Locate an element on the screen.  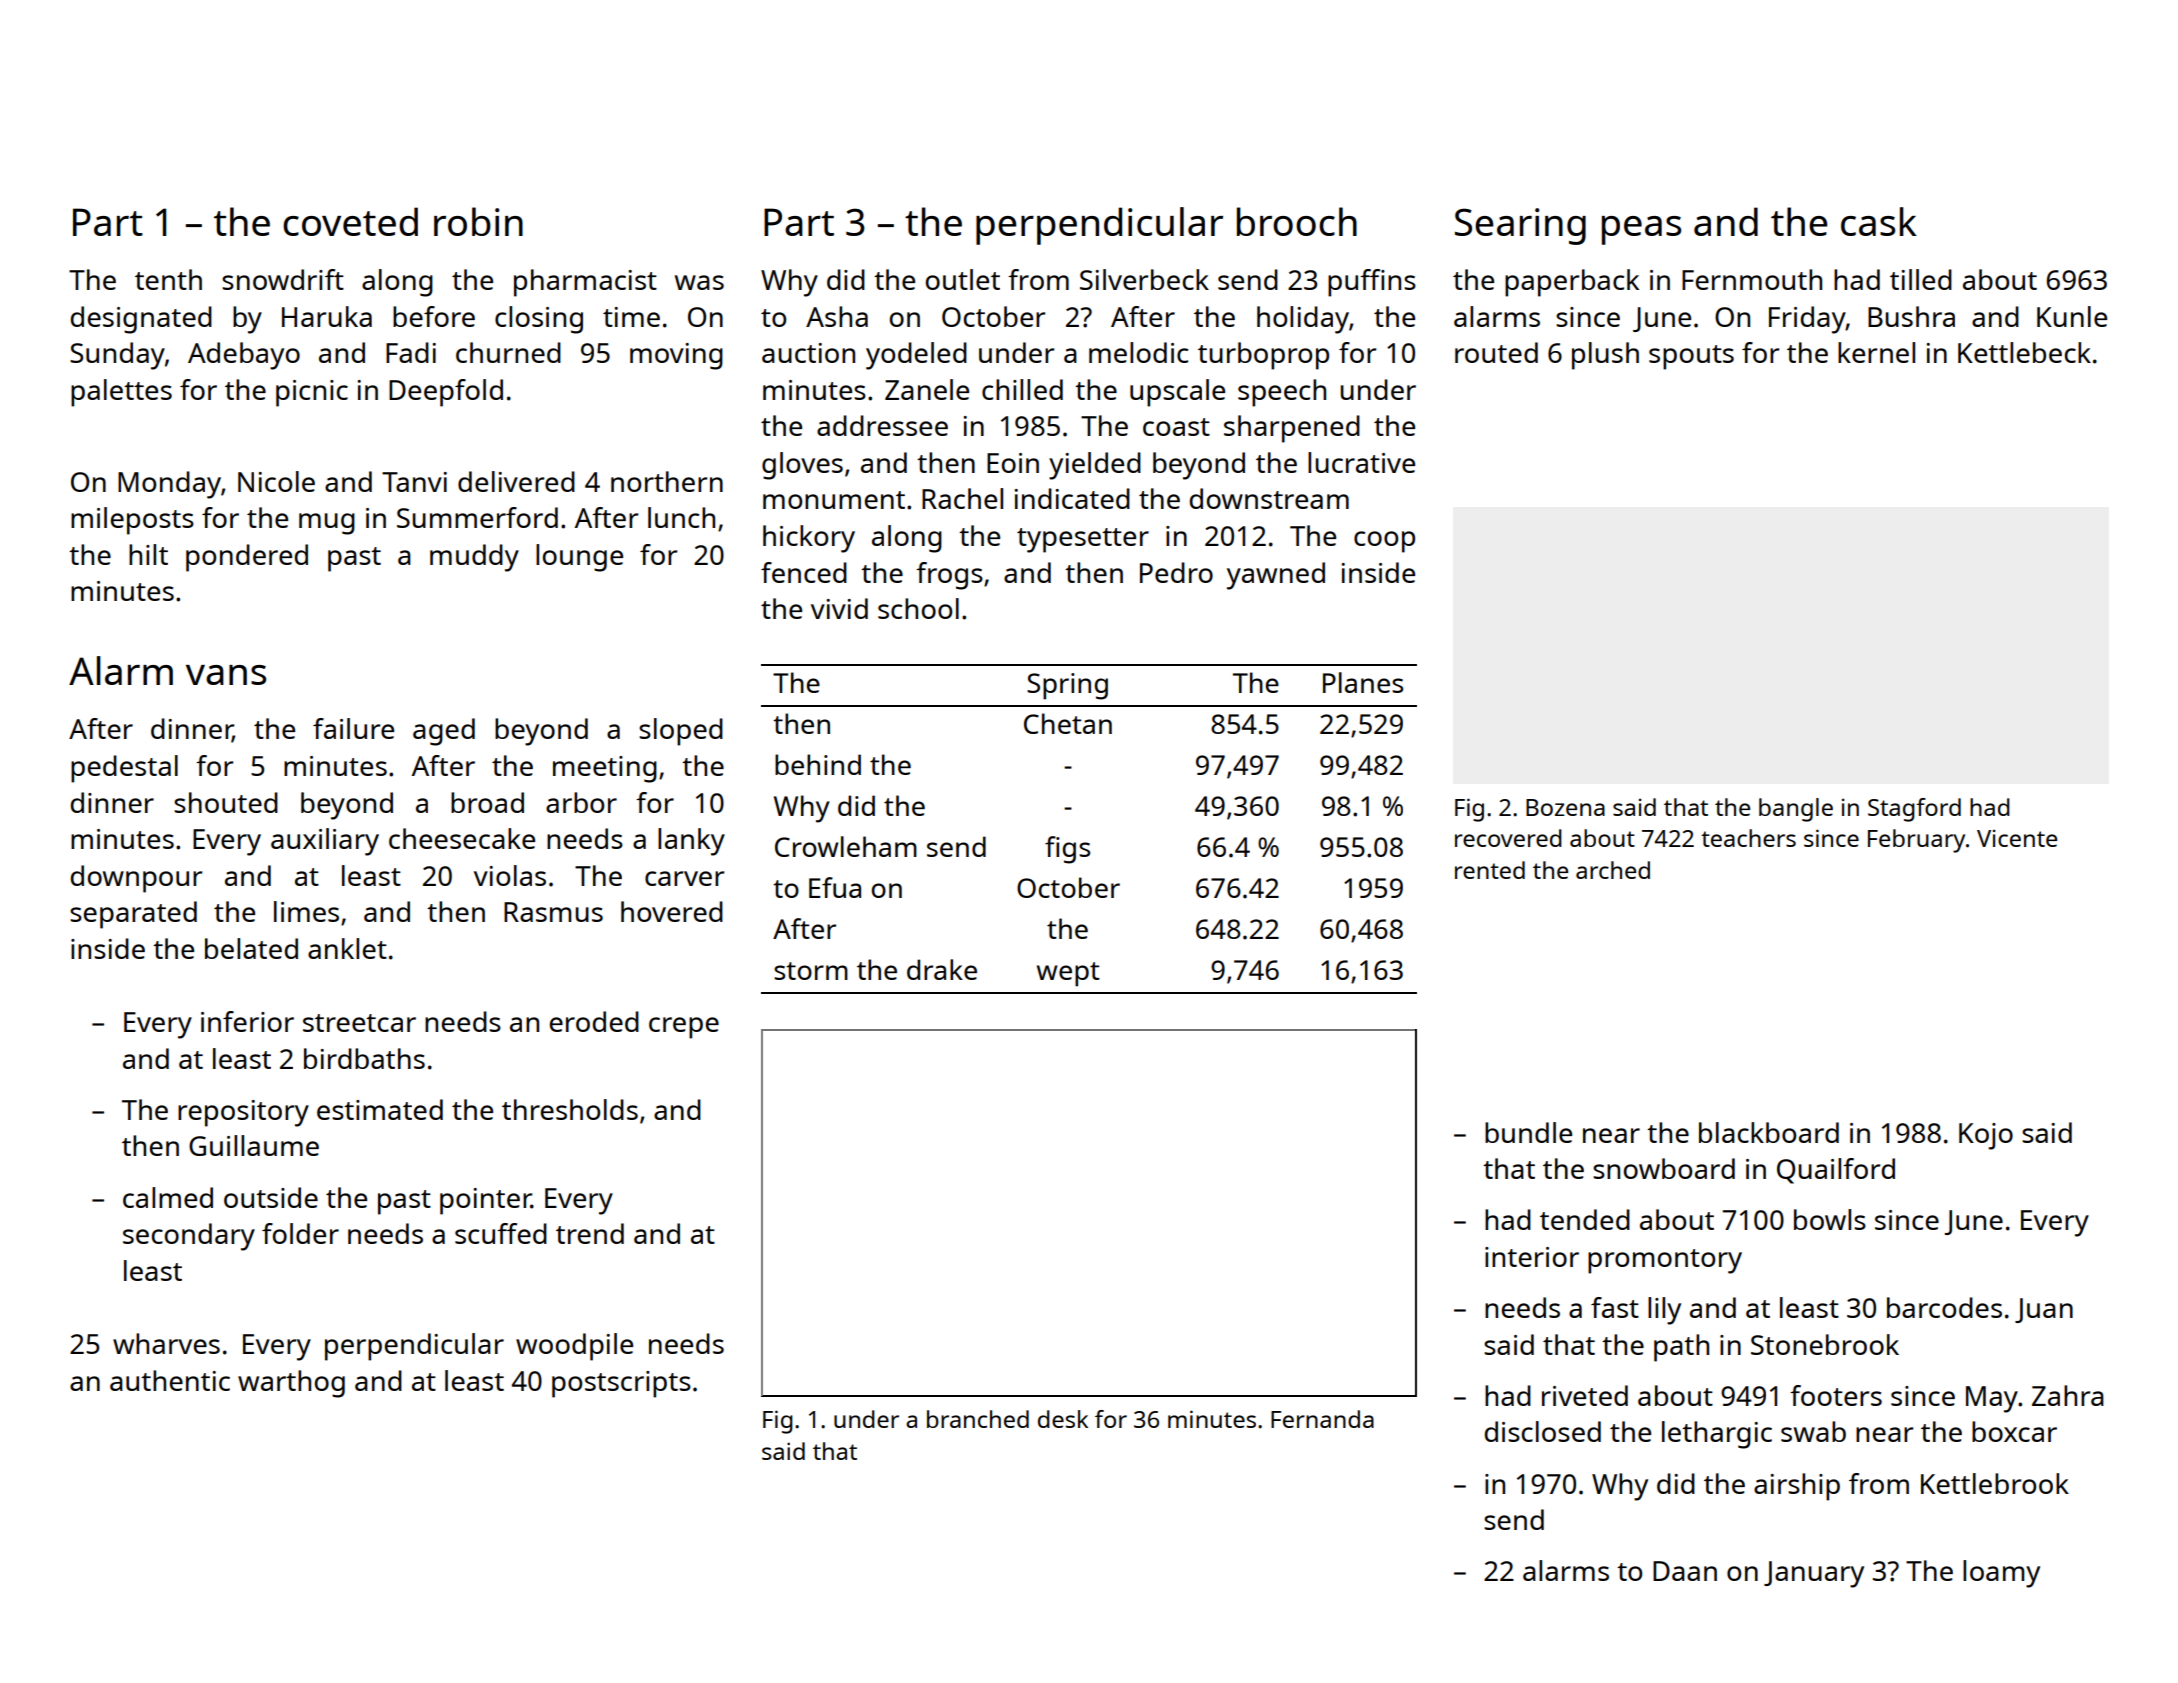
coop is located at coordinates (1384, 542).
